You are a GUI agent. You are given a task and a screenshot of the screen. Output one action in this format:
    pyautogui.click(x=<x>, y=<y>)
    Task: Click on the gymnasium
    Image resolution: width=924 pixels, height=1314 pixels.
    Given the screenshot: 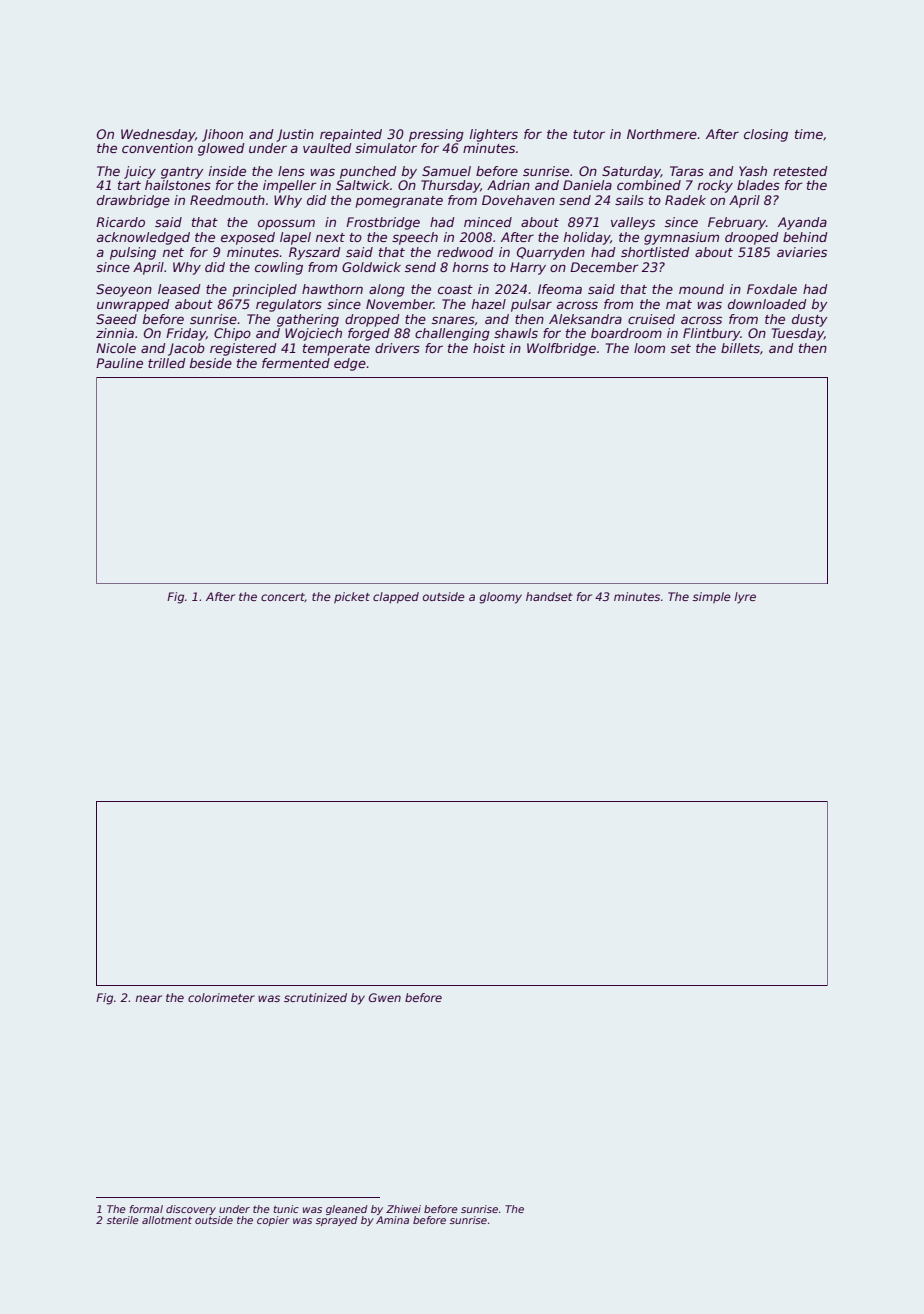 What is the action you would take?
    pyautogui.click(x=681, y=238)
